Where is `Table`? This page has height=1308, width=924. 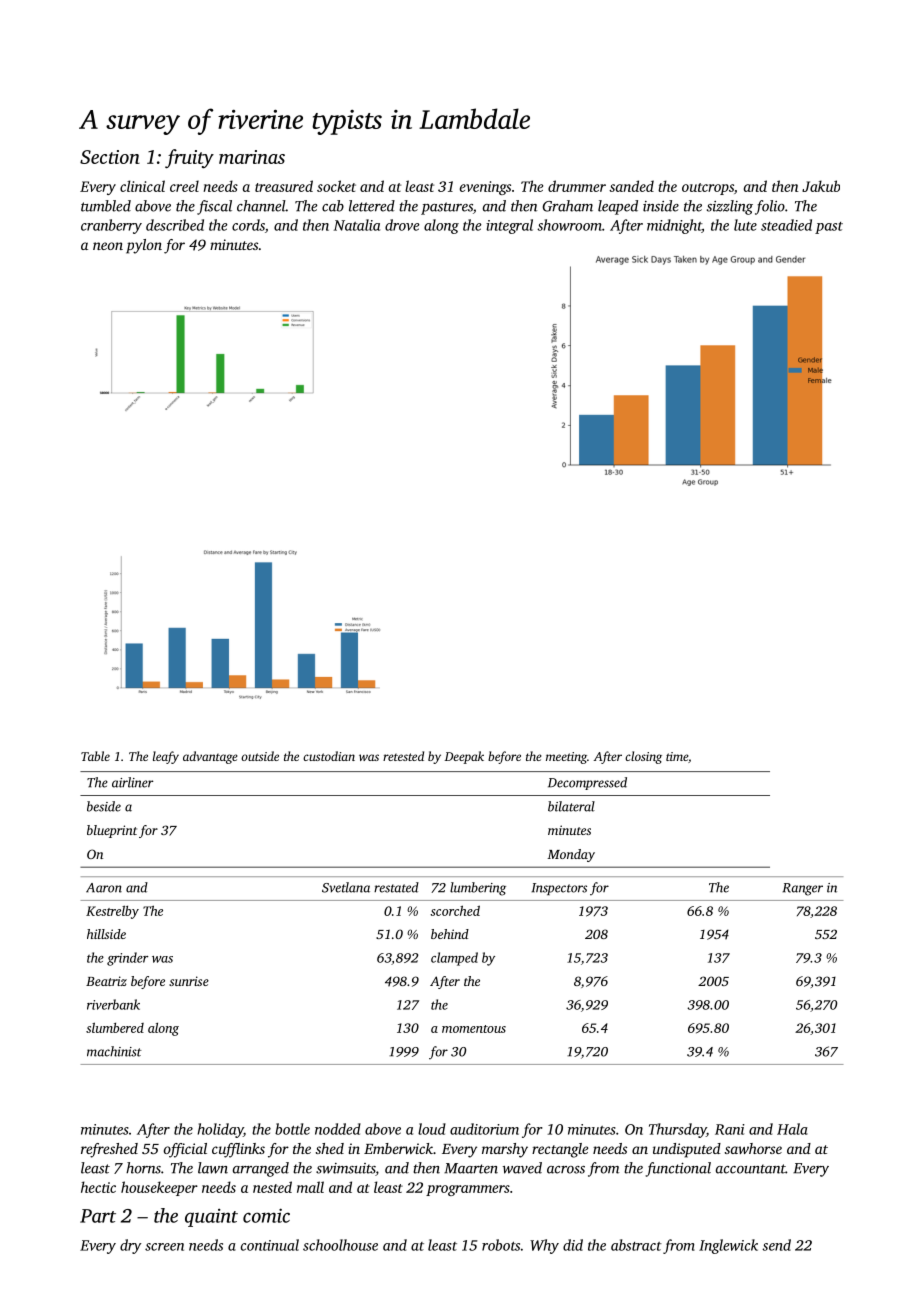 Table is located at coordinates (95, 756).
